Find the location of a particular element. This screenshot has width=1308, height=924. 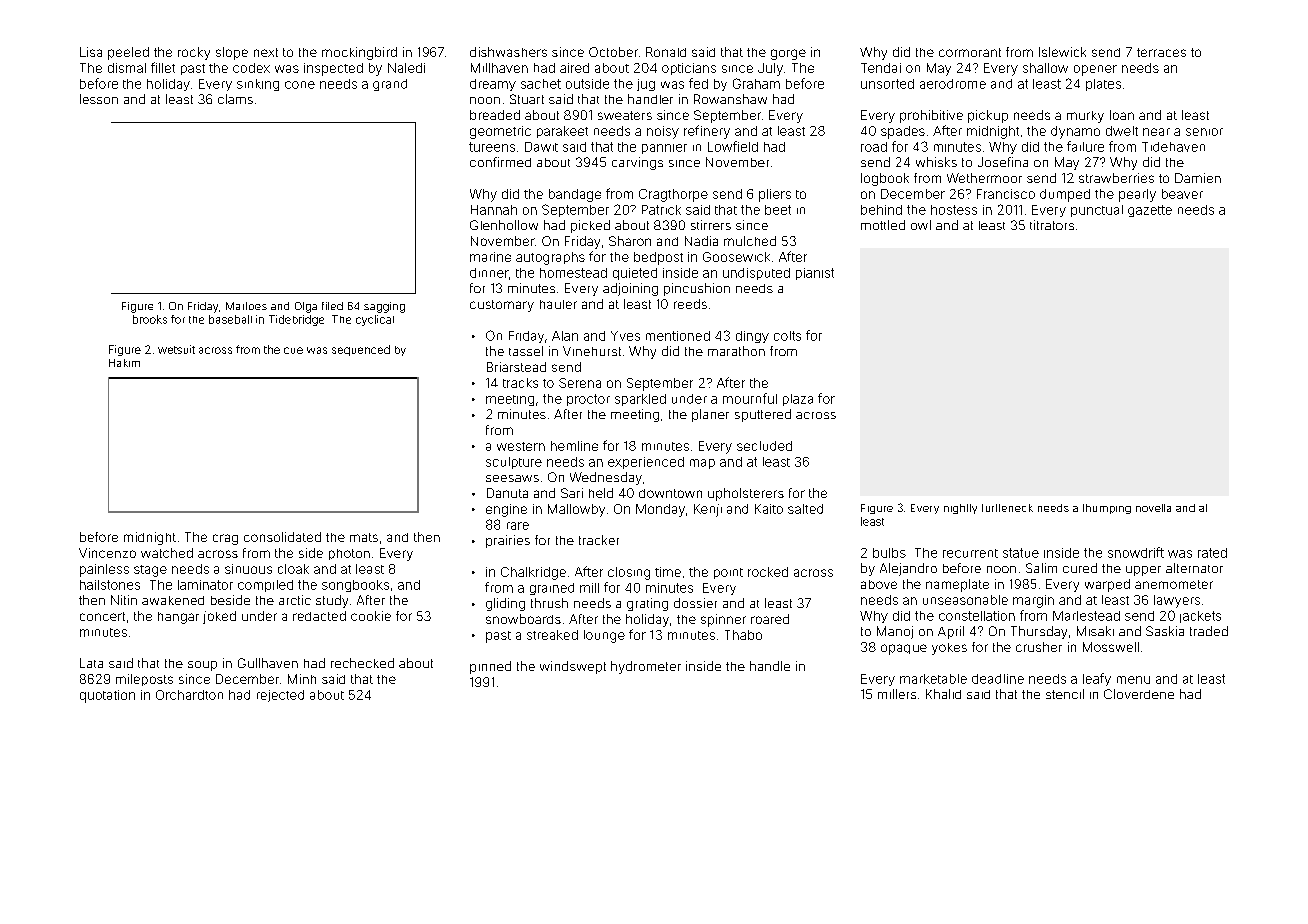

hydrometer is located at coordinates (646, 667).
